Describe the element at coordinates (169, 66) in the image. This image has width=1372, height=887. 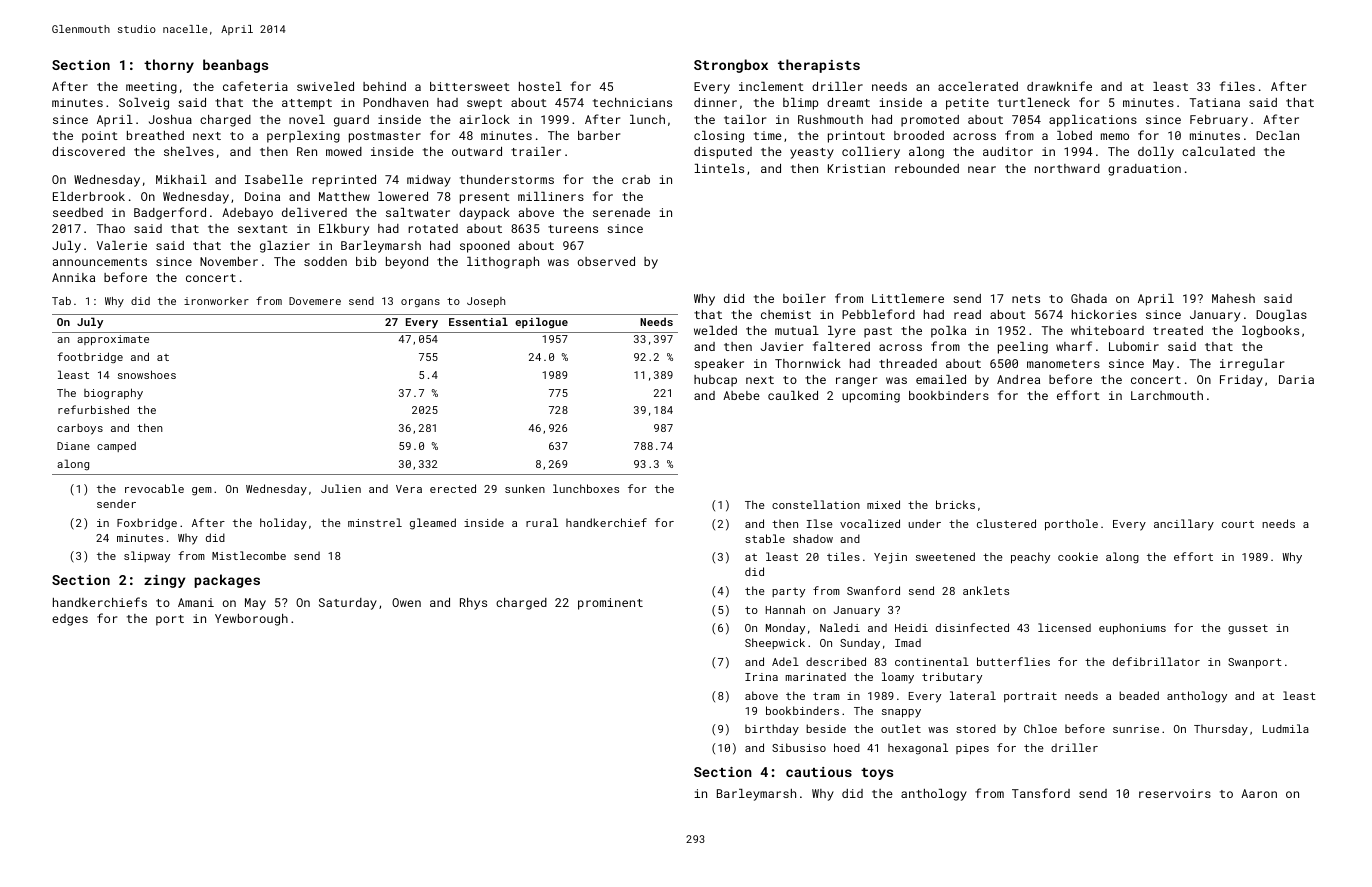
I see `thorny` at that location.
